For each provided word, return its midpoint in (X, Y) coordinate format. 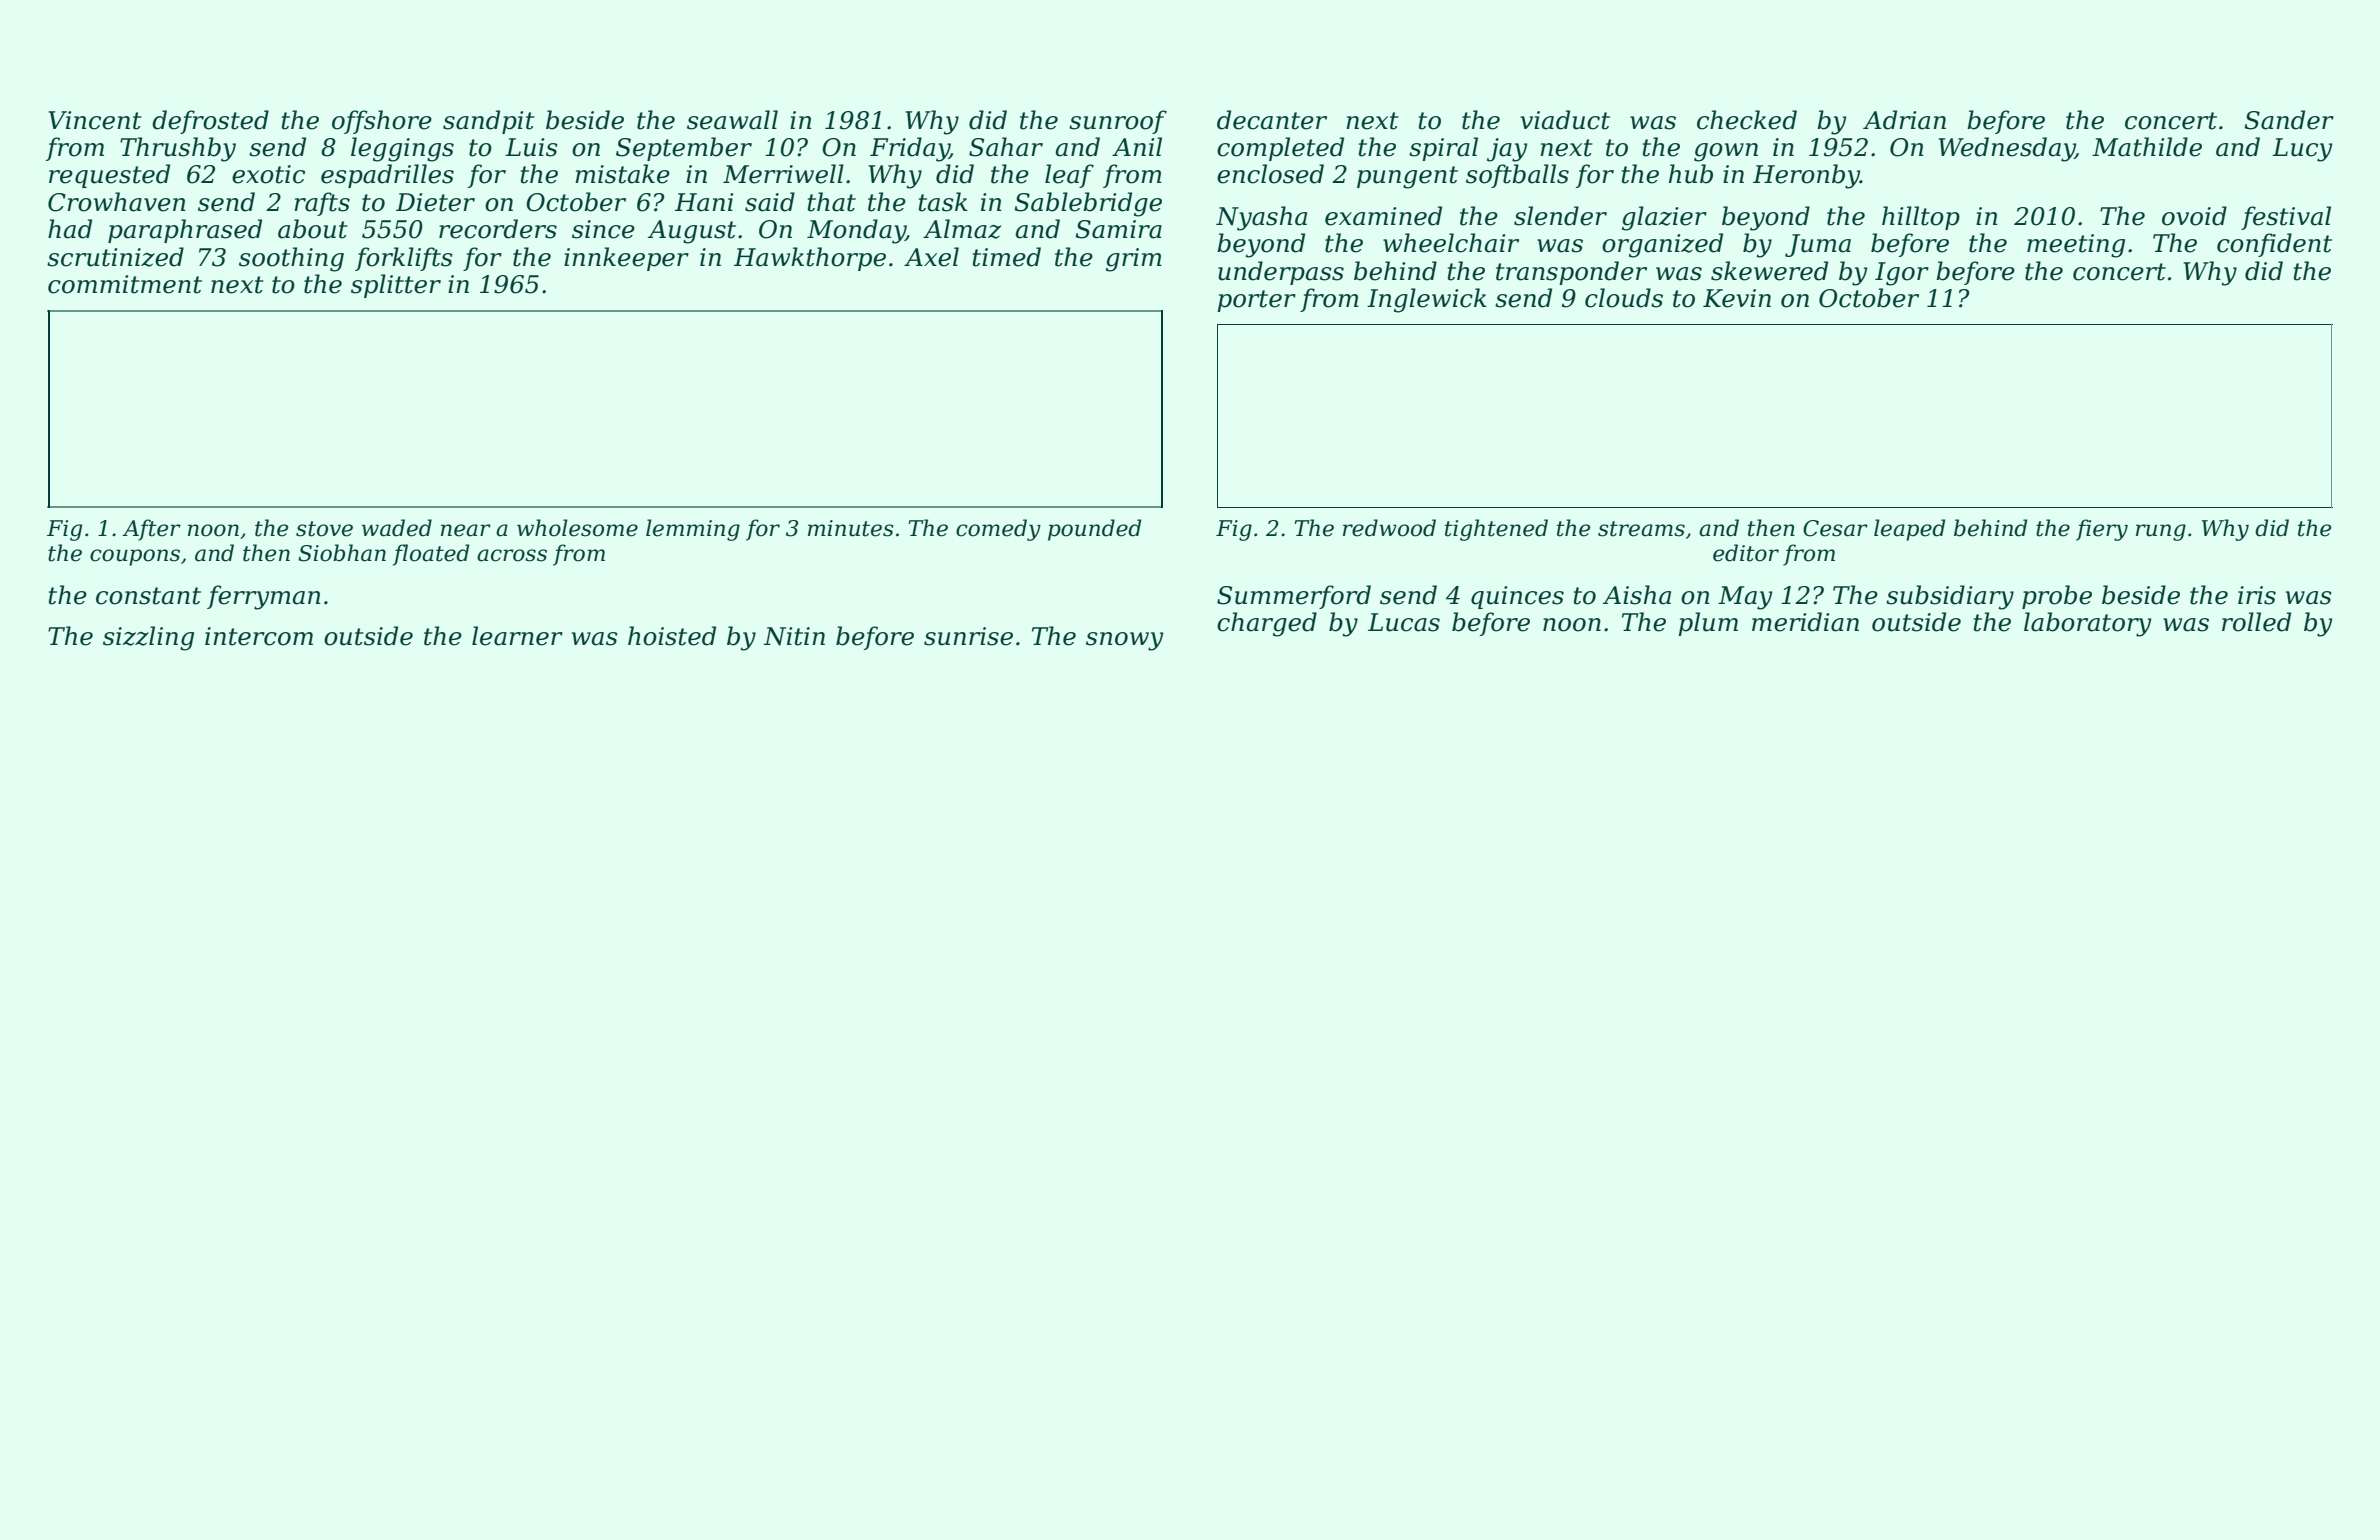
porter (1256, 301)
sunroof (1118, 122)
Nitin (794, 636)
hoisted (672, 636)
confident (2274, 245)
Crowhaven (117, 202)
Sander (2289, 120)
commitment (125, 284)
